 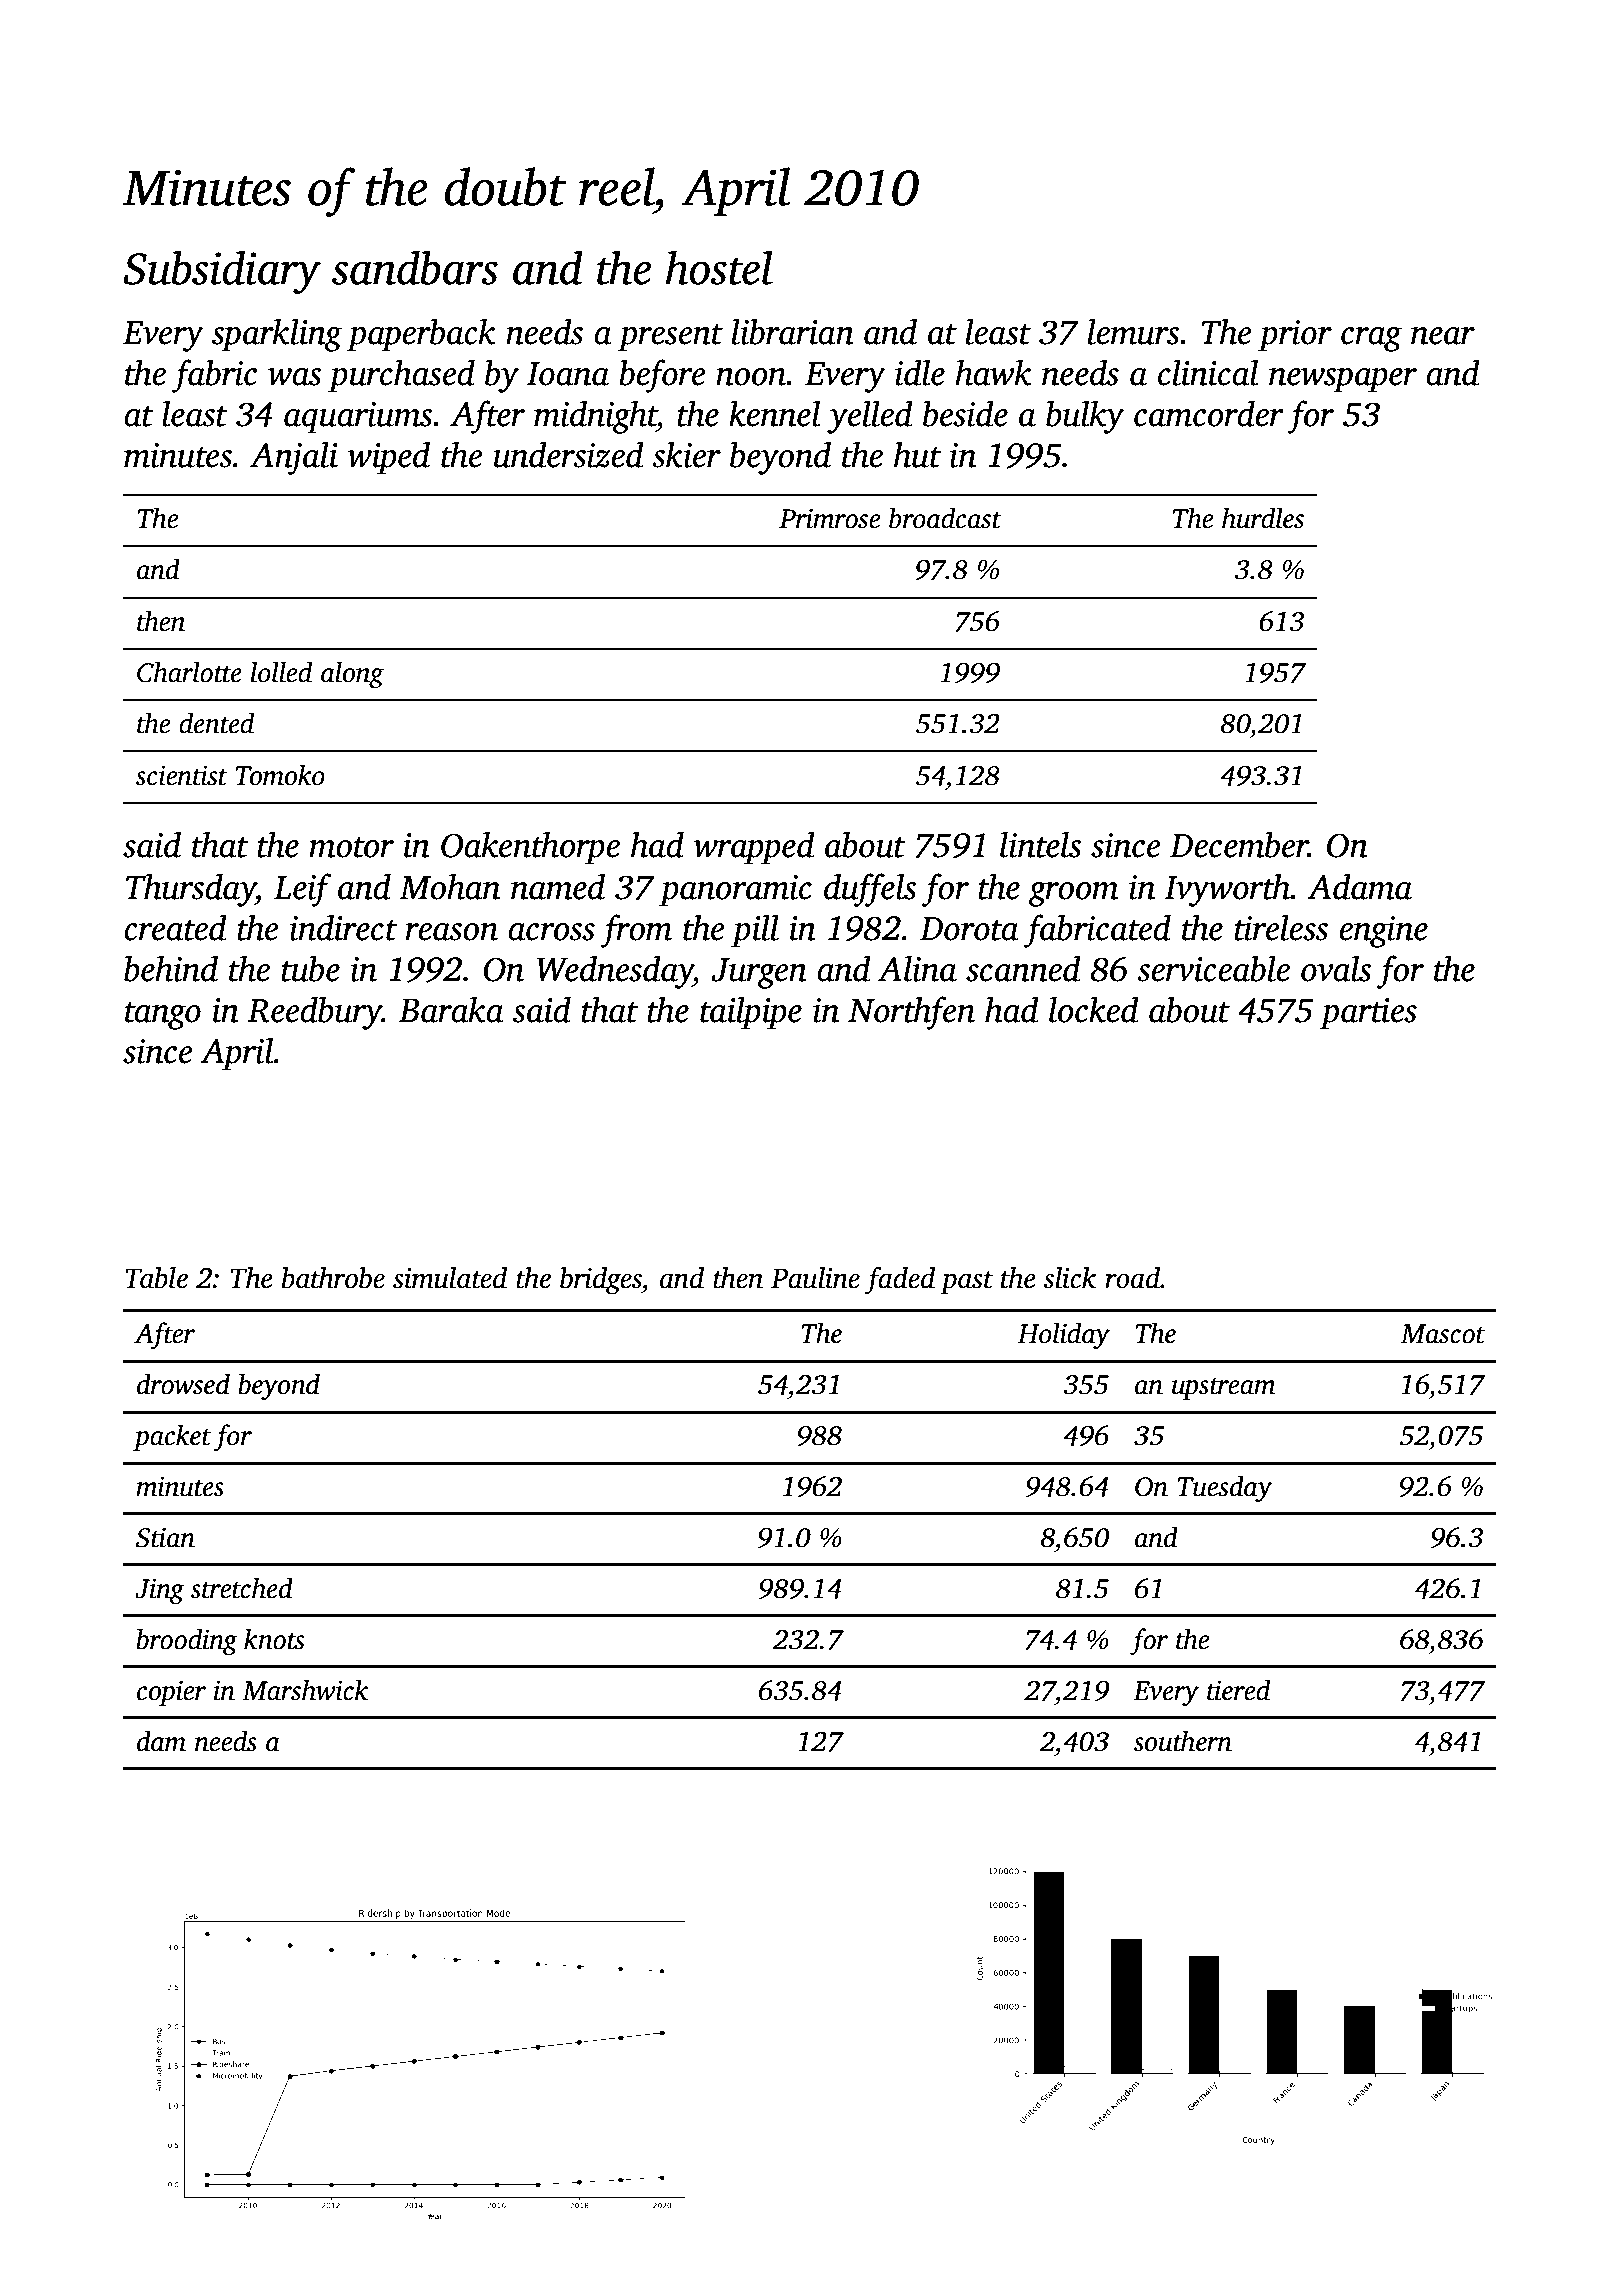 I want to click on Charlotte, so click(x=189, y=672).
